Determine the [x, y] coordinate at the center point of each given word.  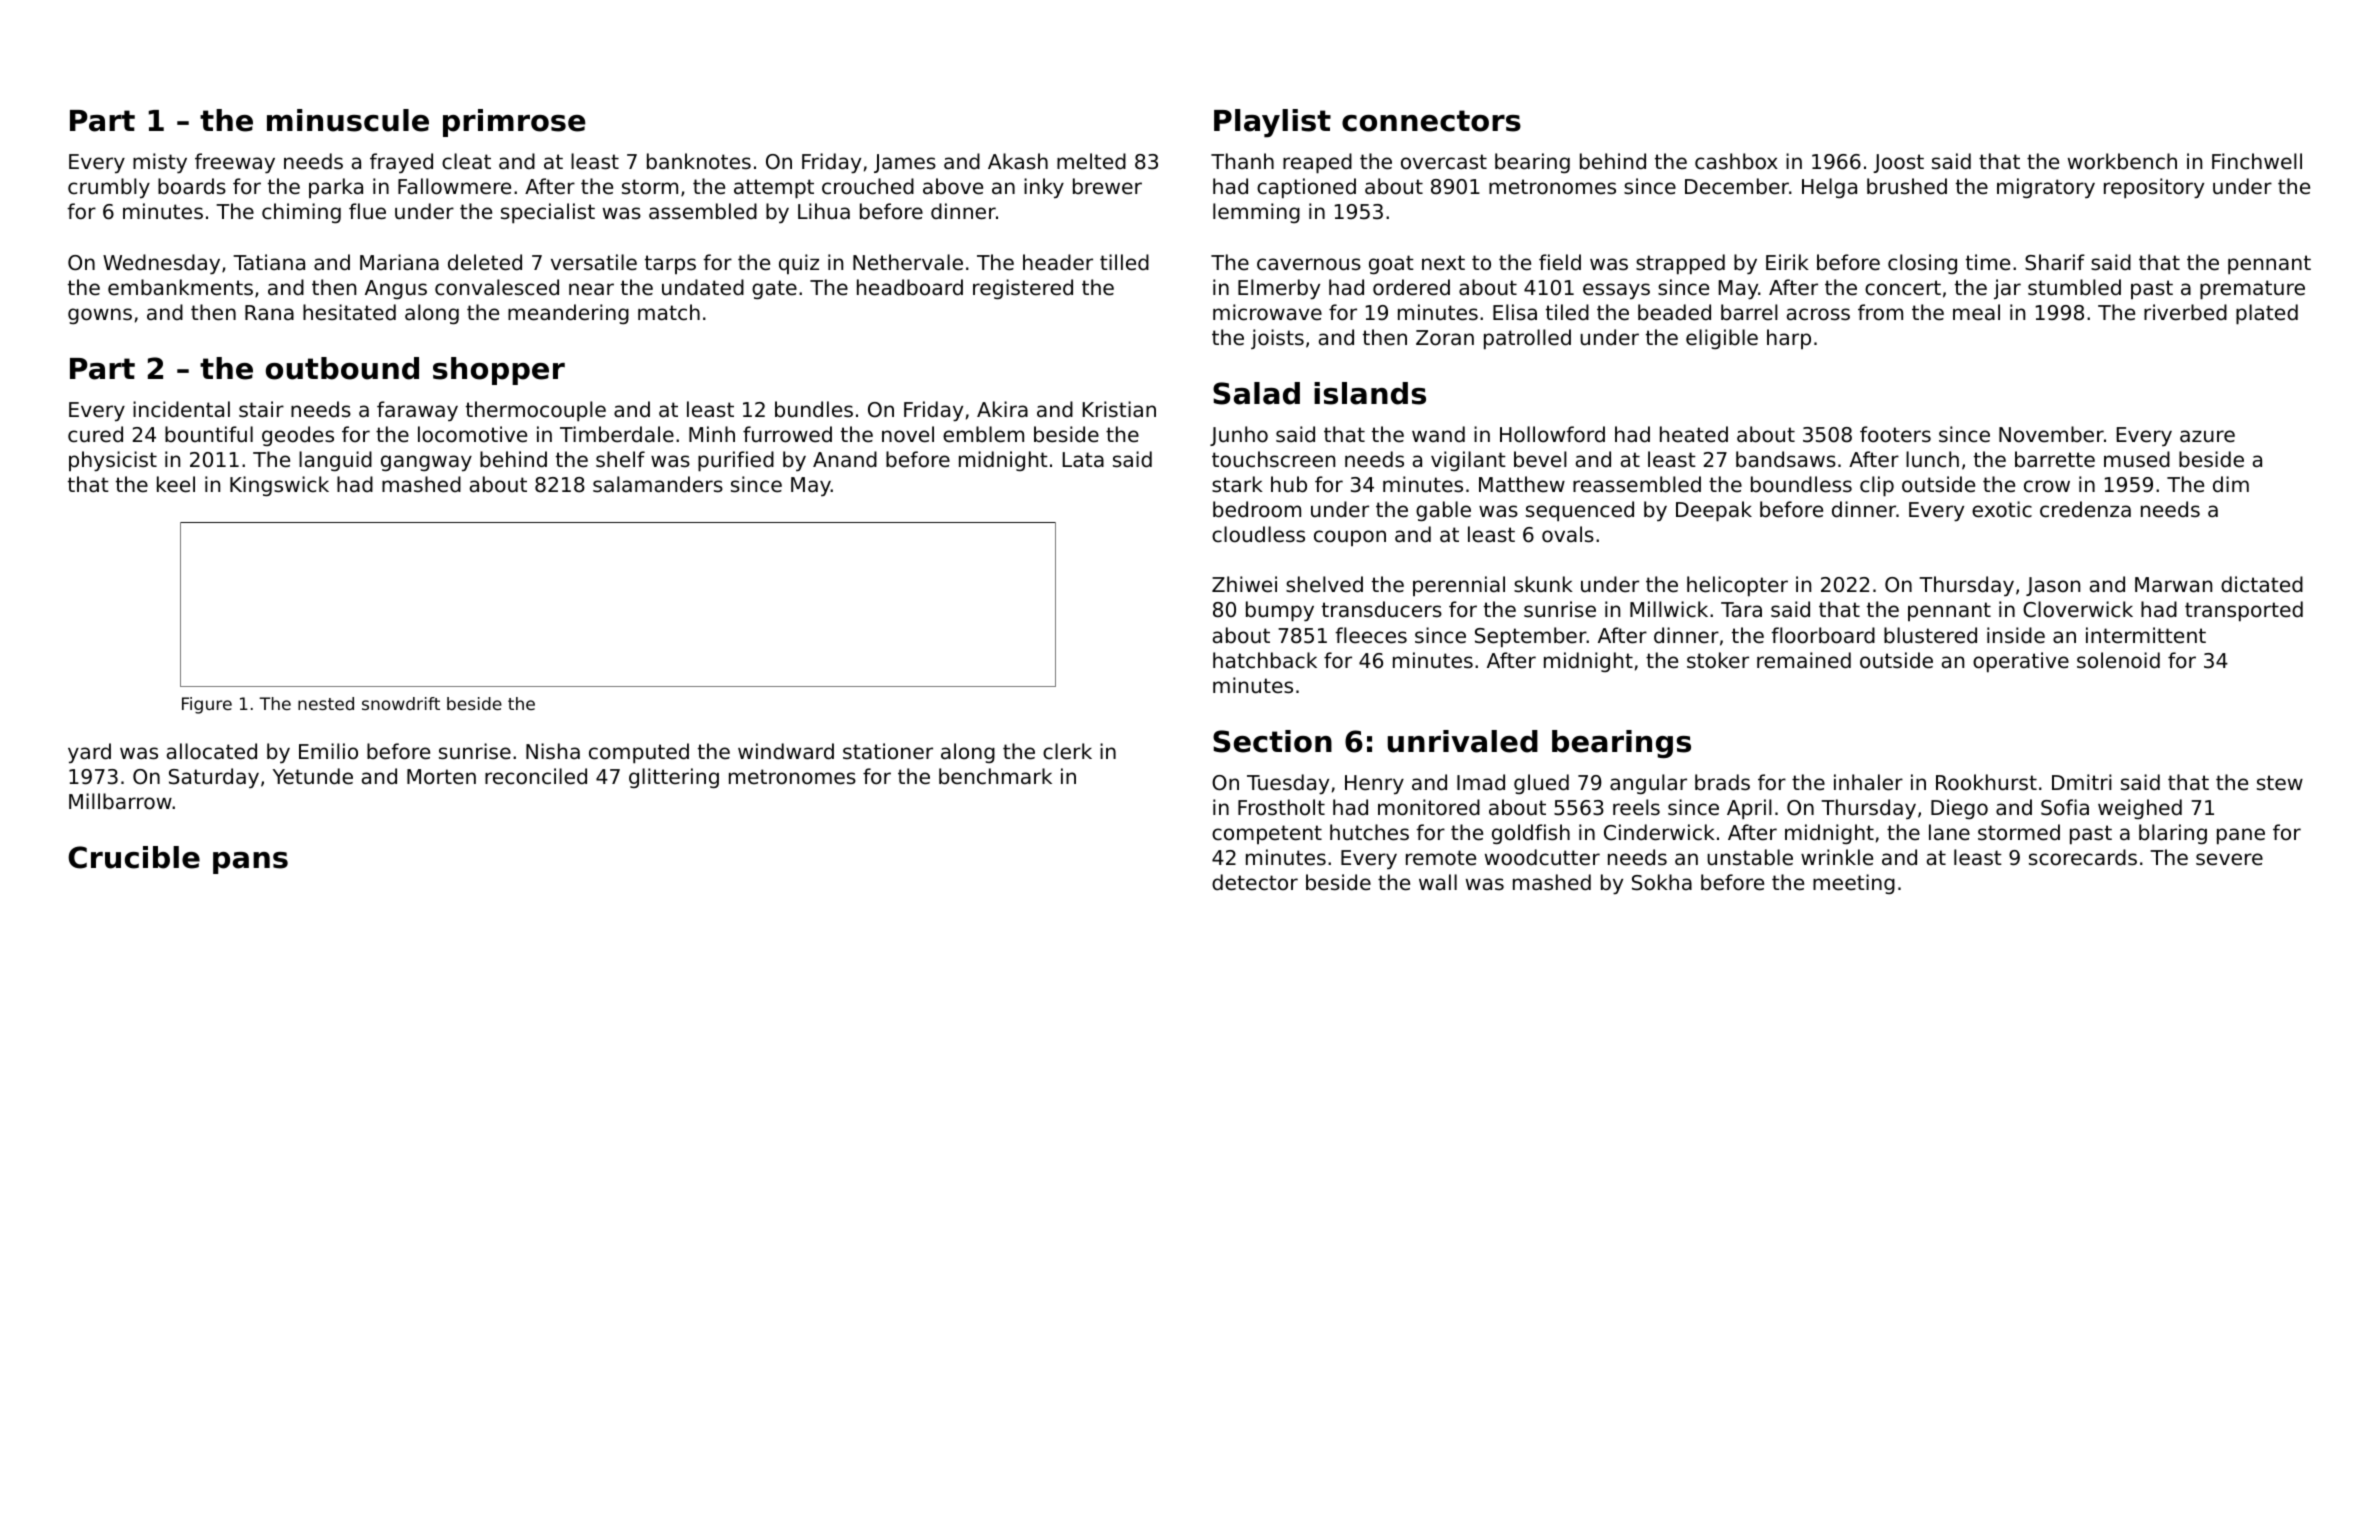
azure [2207, 436]
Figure [207, 705]
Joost [1898, 163]
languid [335, 461]
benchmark [995, 776]
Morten [441, 777]
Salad [1256, 393]
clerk [1067, 751]
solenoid [2118, 660]
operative [2021, 662]
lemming [1256, 213]
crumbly [109, 188]
